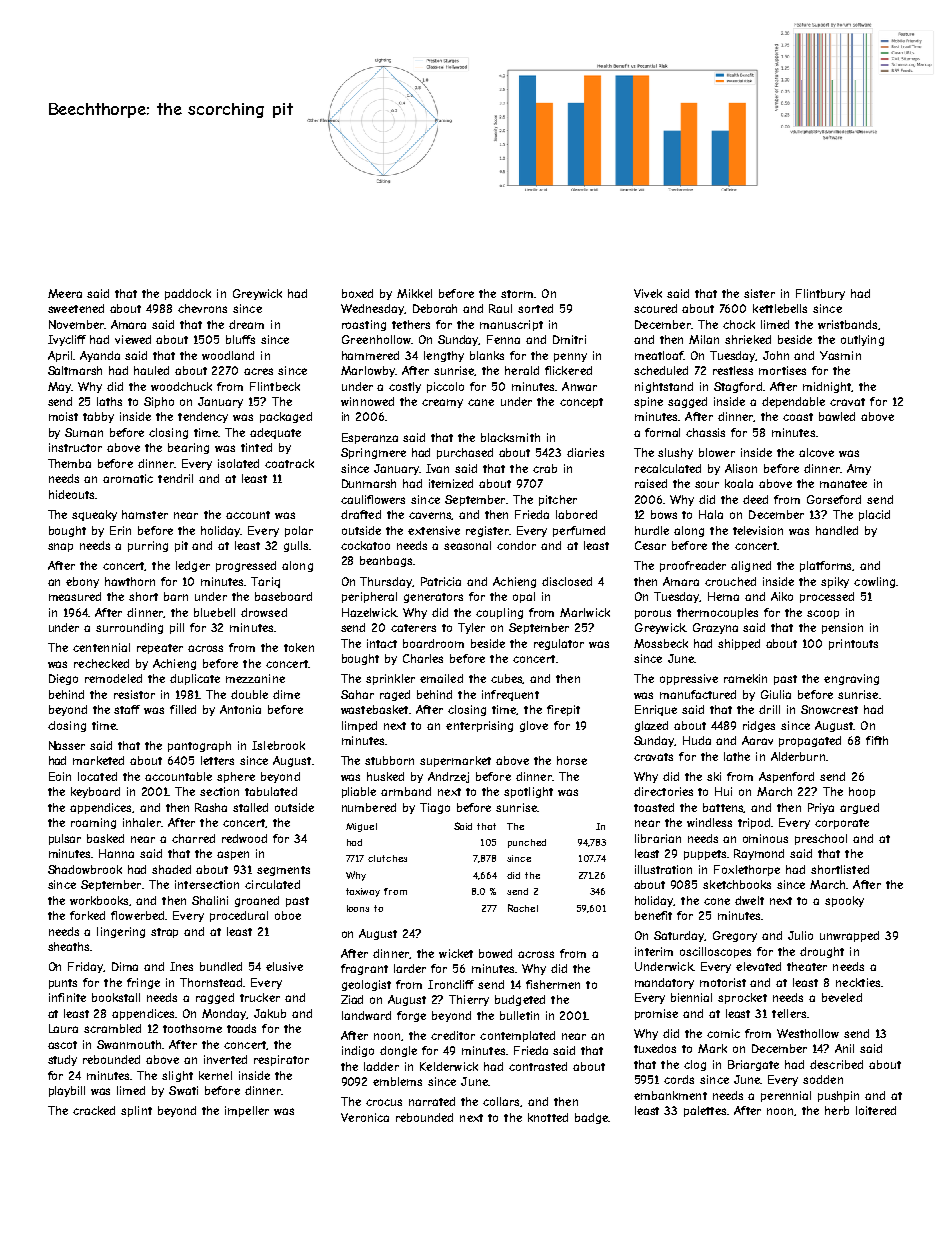 The width and height of the page is (952, 1233). I want to click on storm, so click(517, 294).
